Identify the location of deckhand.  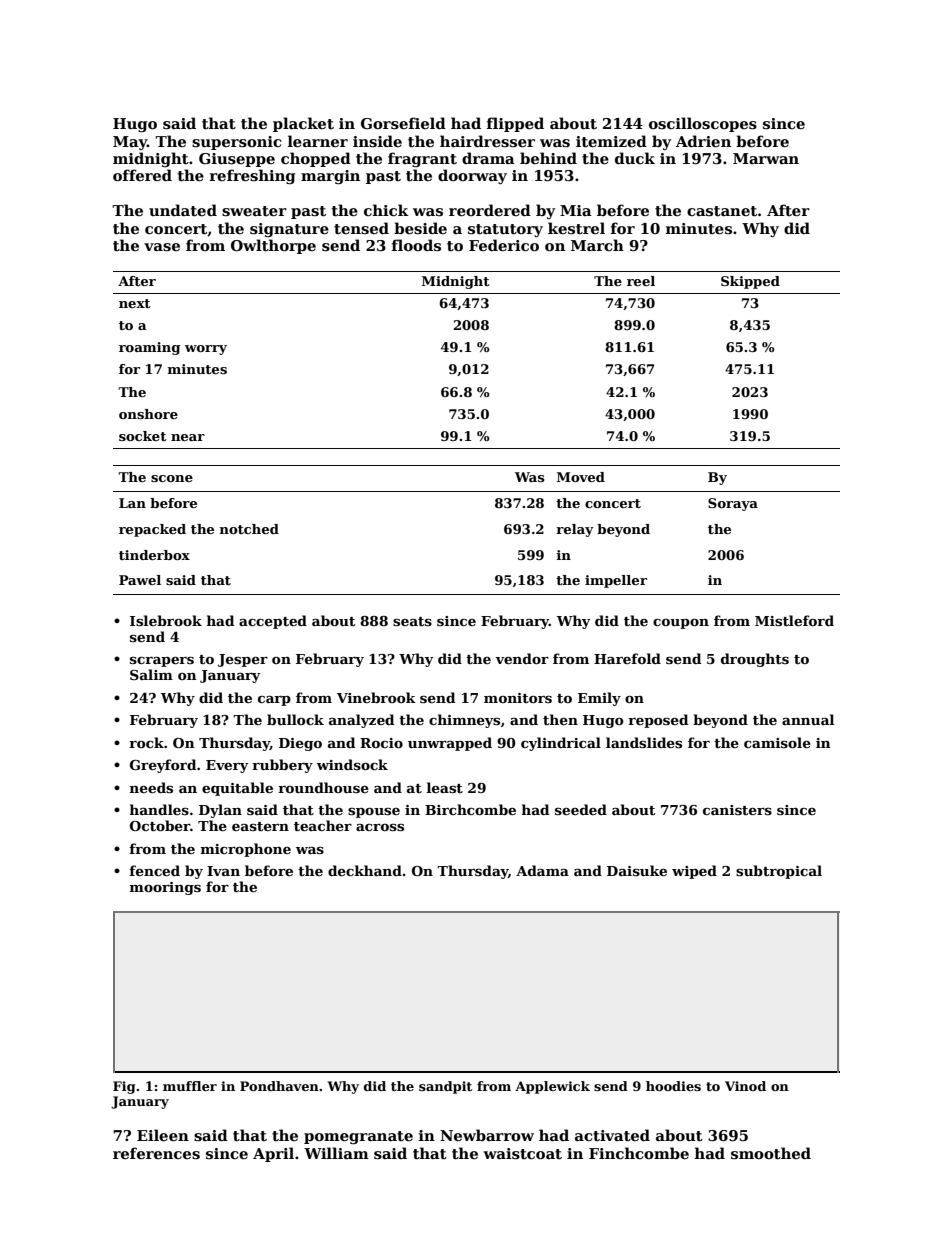
(365, 870).
